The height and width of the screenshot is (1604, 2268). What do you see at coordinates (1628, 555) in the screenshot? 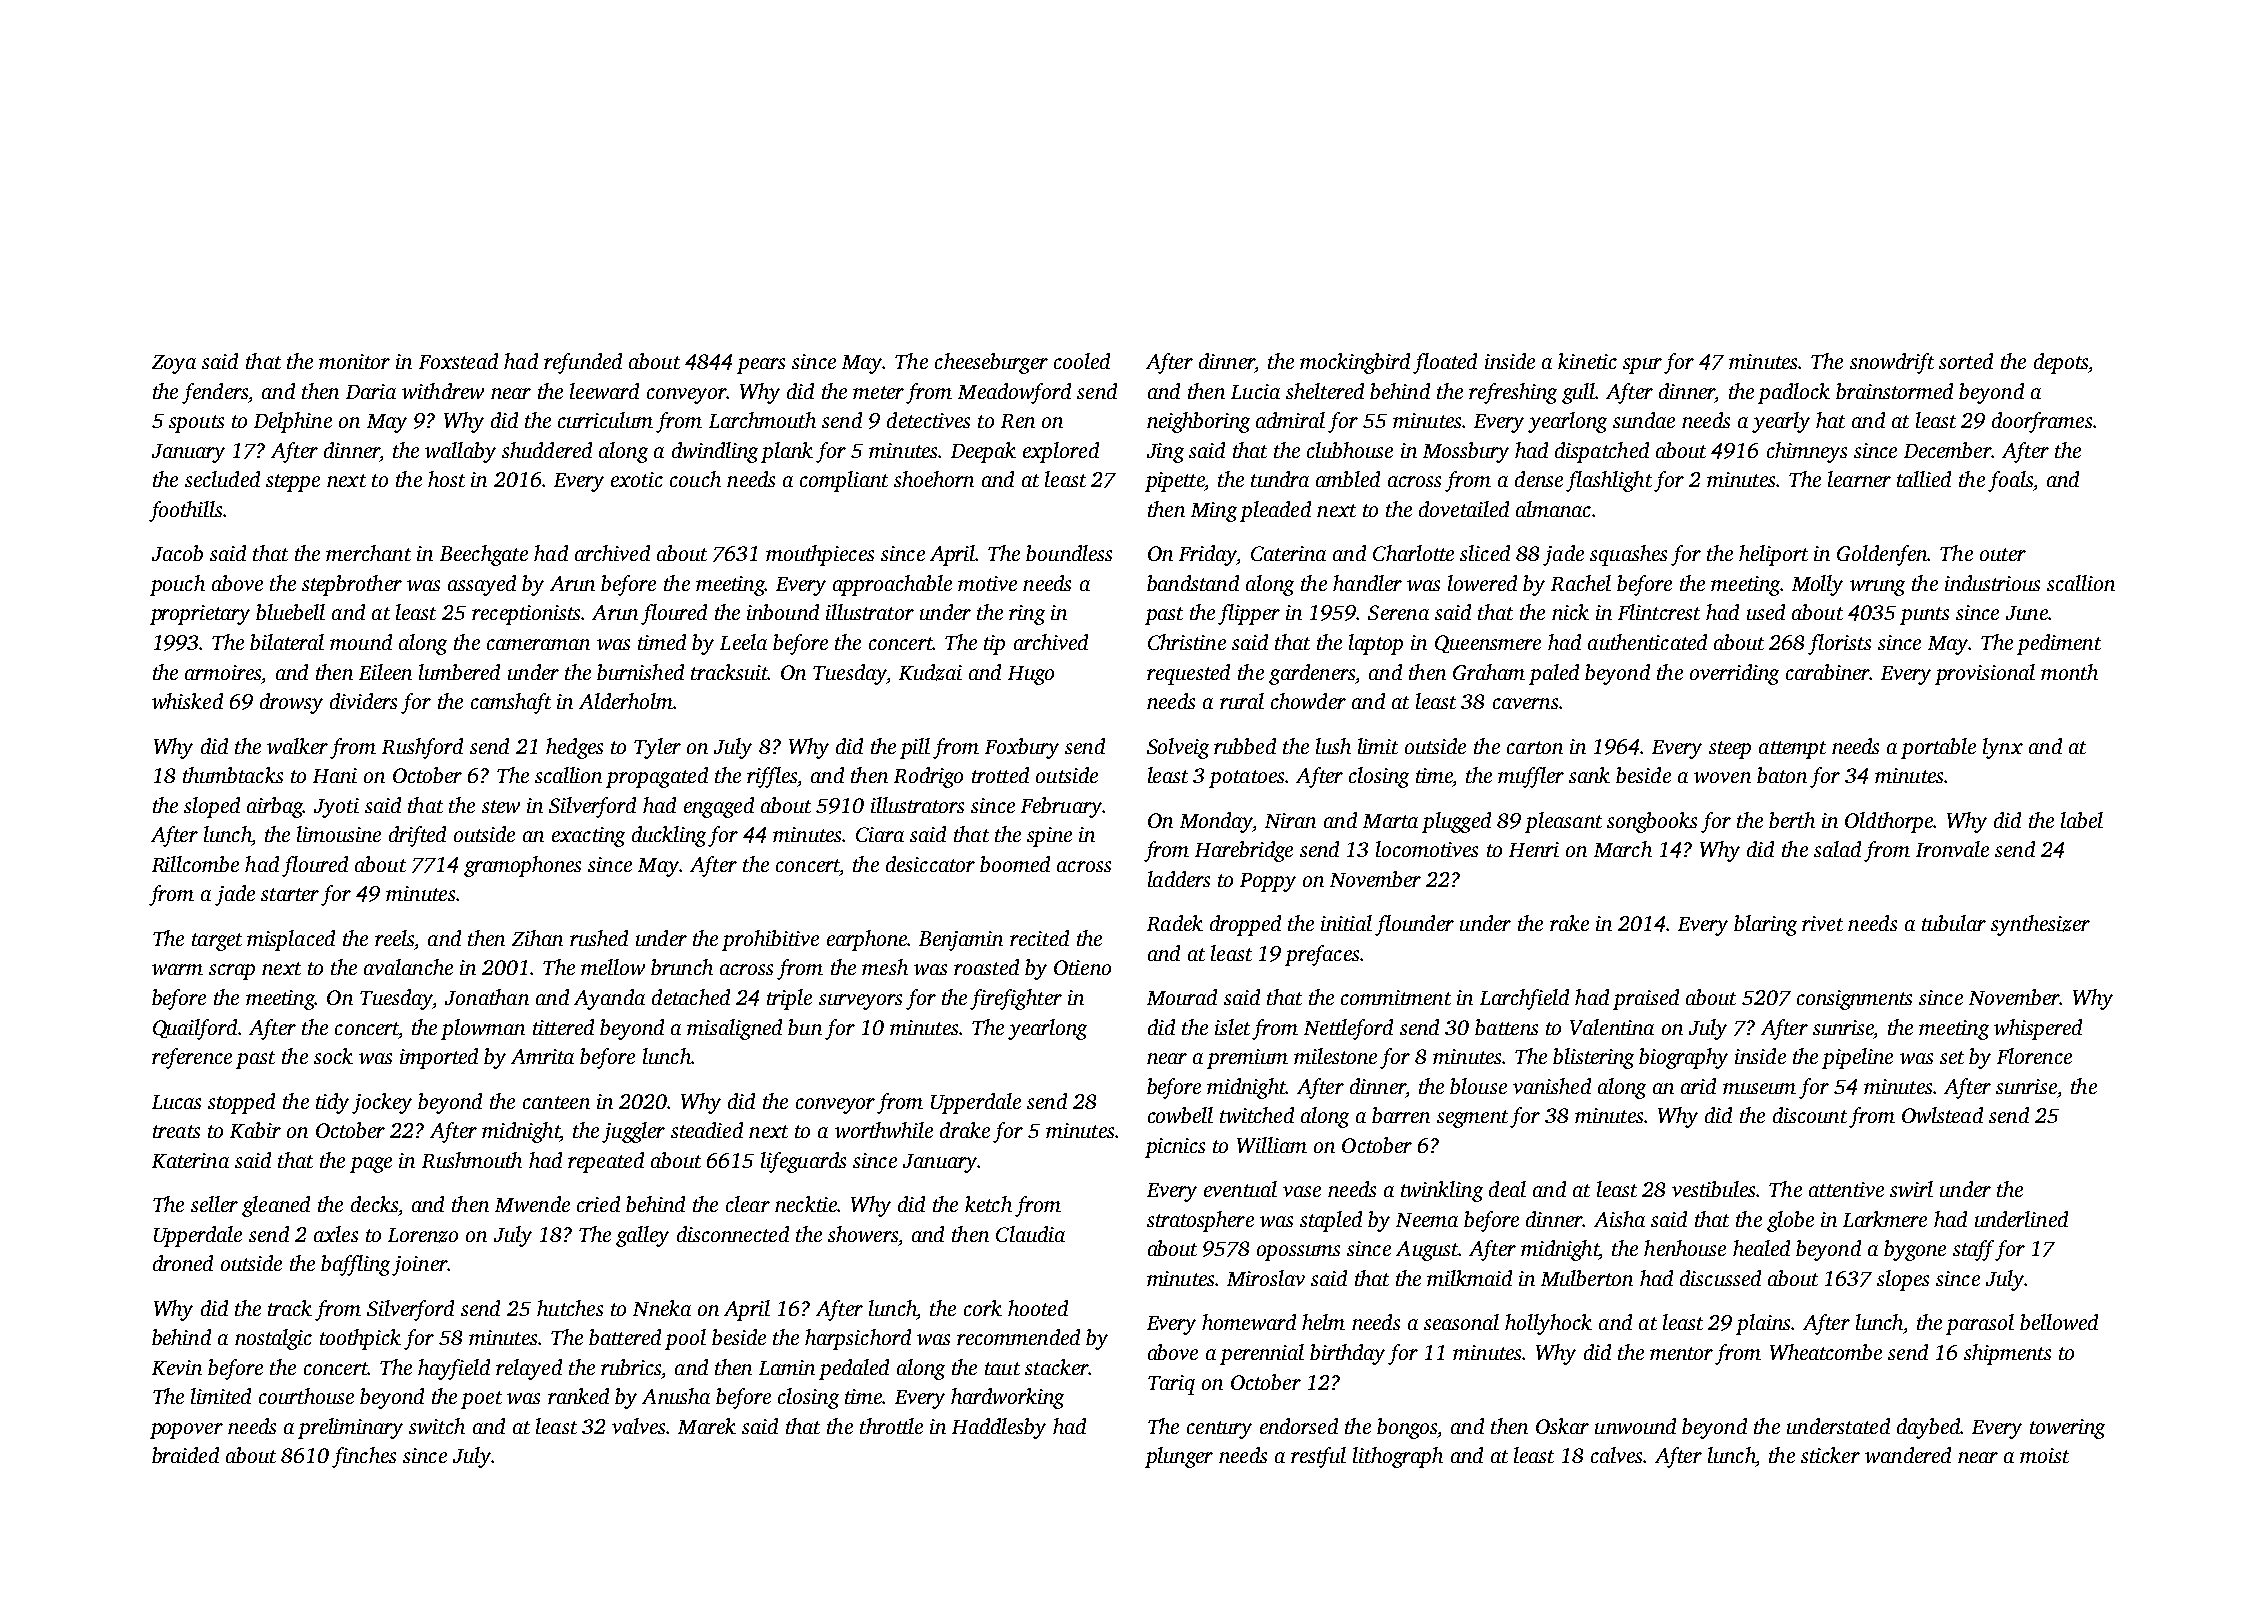
I see `squashes` at bounding box center [1628, 555].
